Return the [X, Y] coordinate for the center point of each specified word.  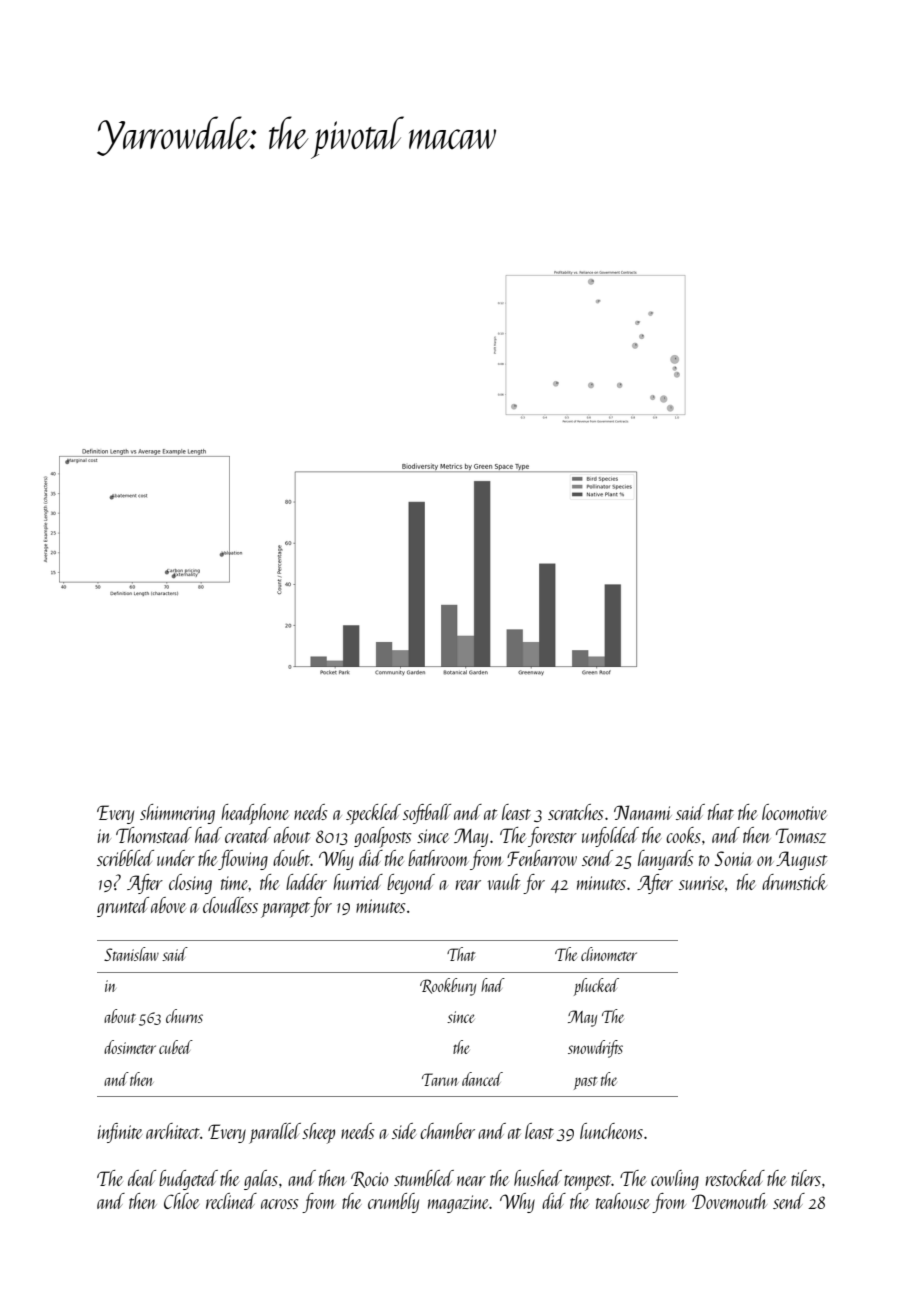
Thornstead [154, 835]
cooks [683, 835]
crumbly [393, 1203]
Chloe [182, 1201]
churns [184, 1016]
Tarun [440, 1079]
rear [468, 885]
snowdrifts [595, 1049]
